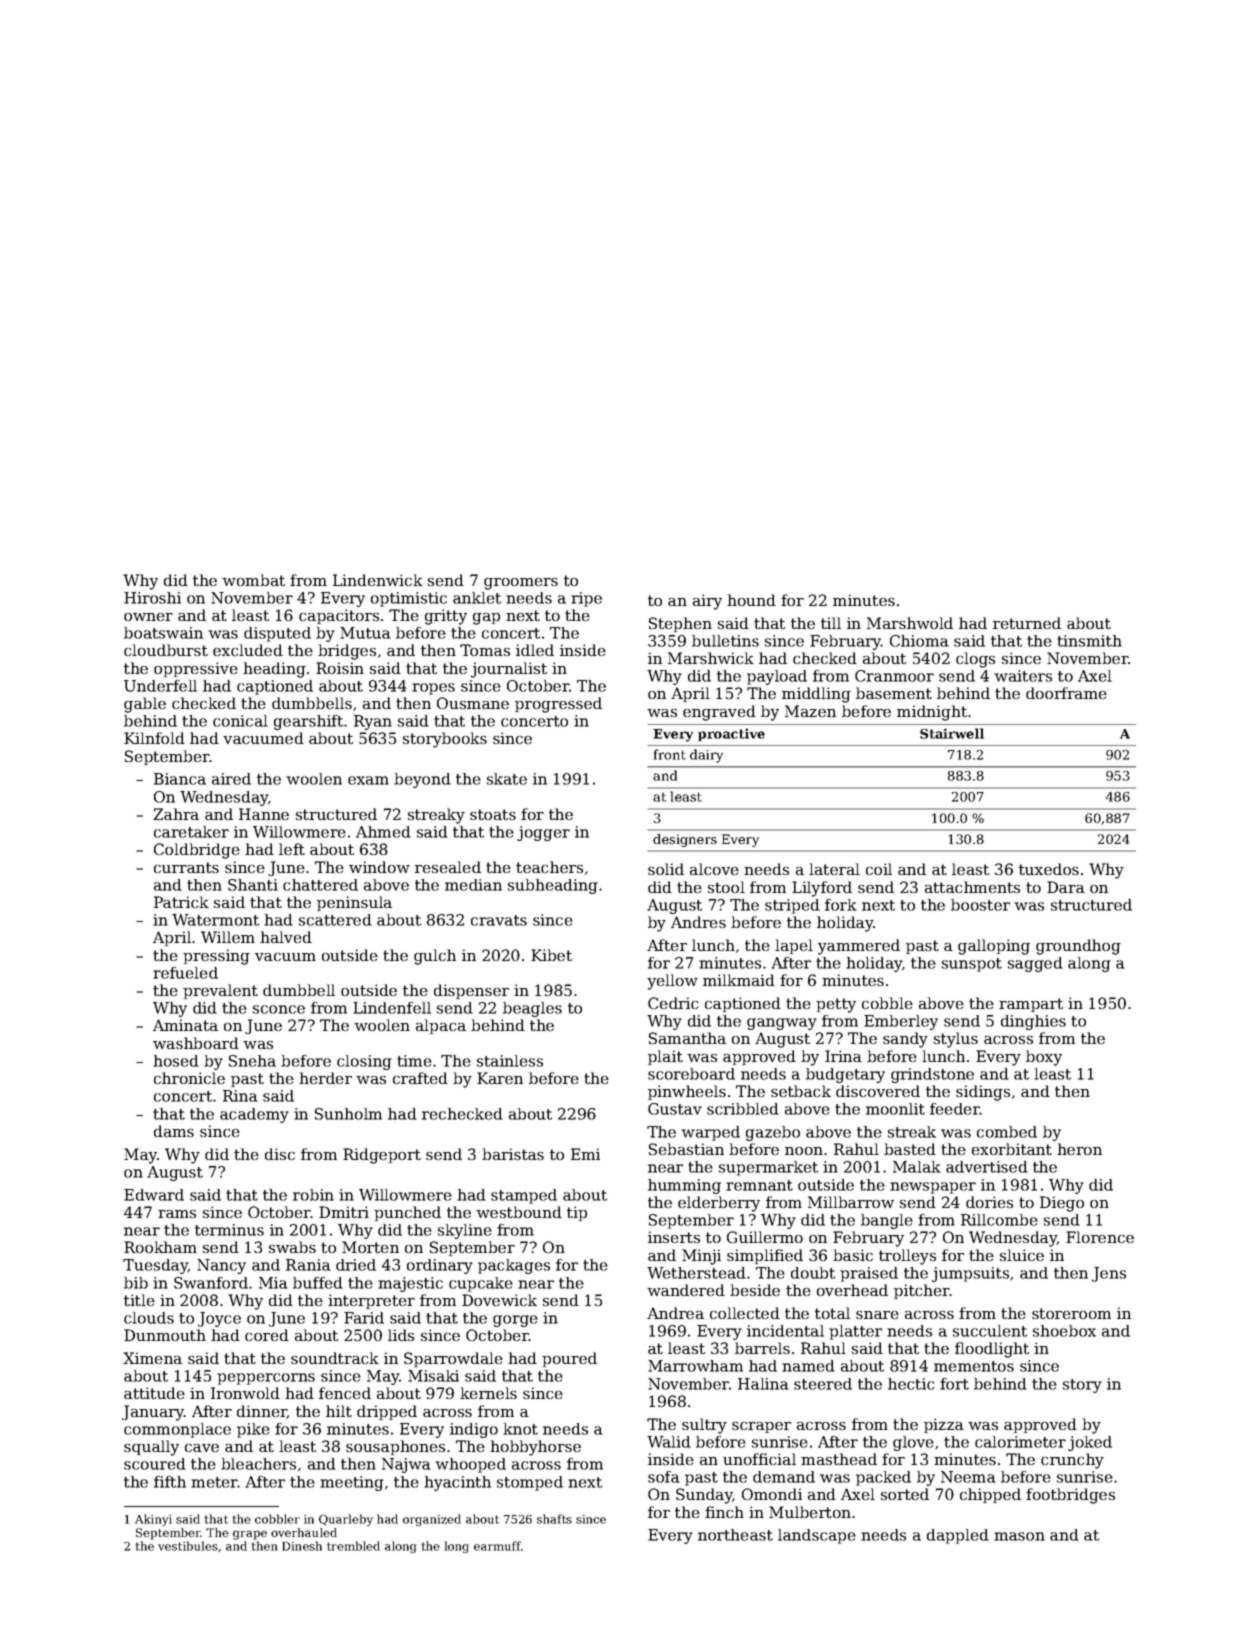 The height and width of the screenshot is (1631, 1260). Describe the element at coordinates (1090, 1443) in the screenshot. I see `joked` at that location.
